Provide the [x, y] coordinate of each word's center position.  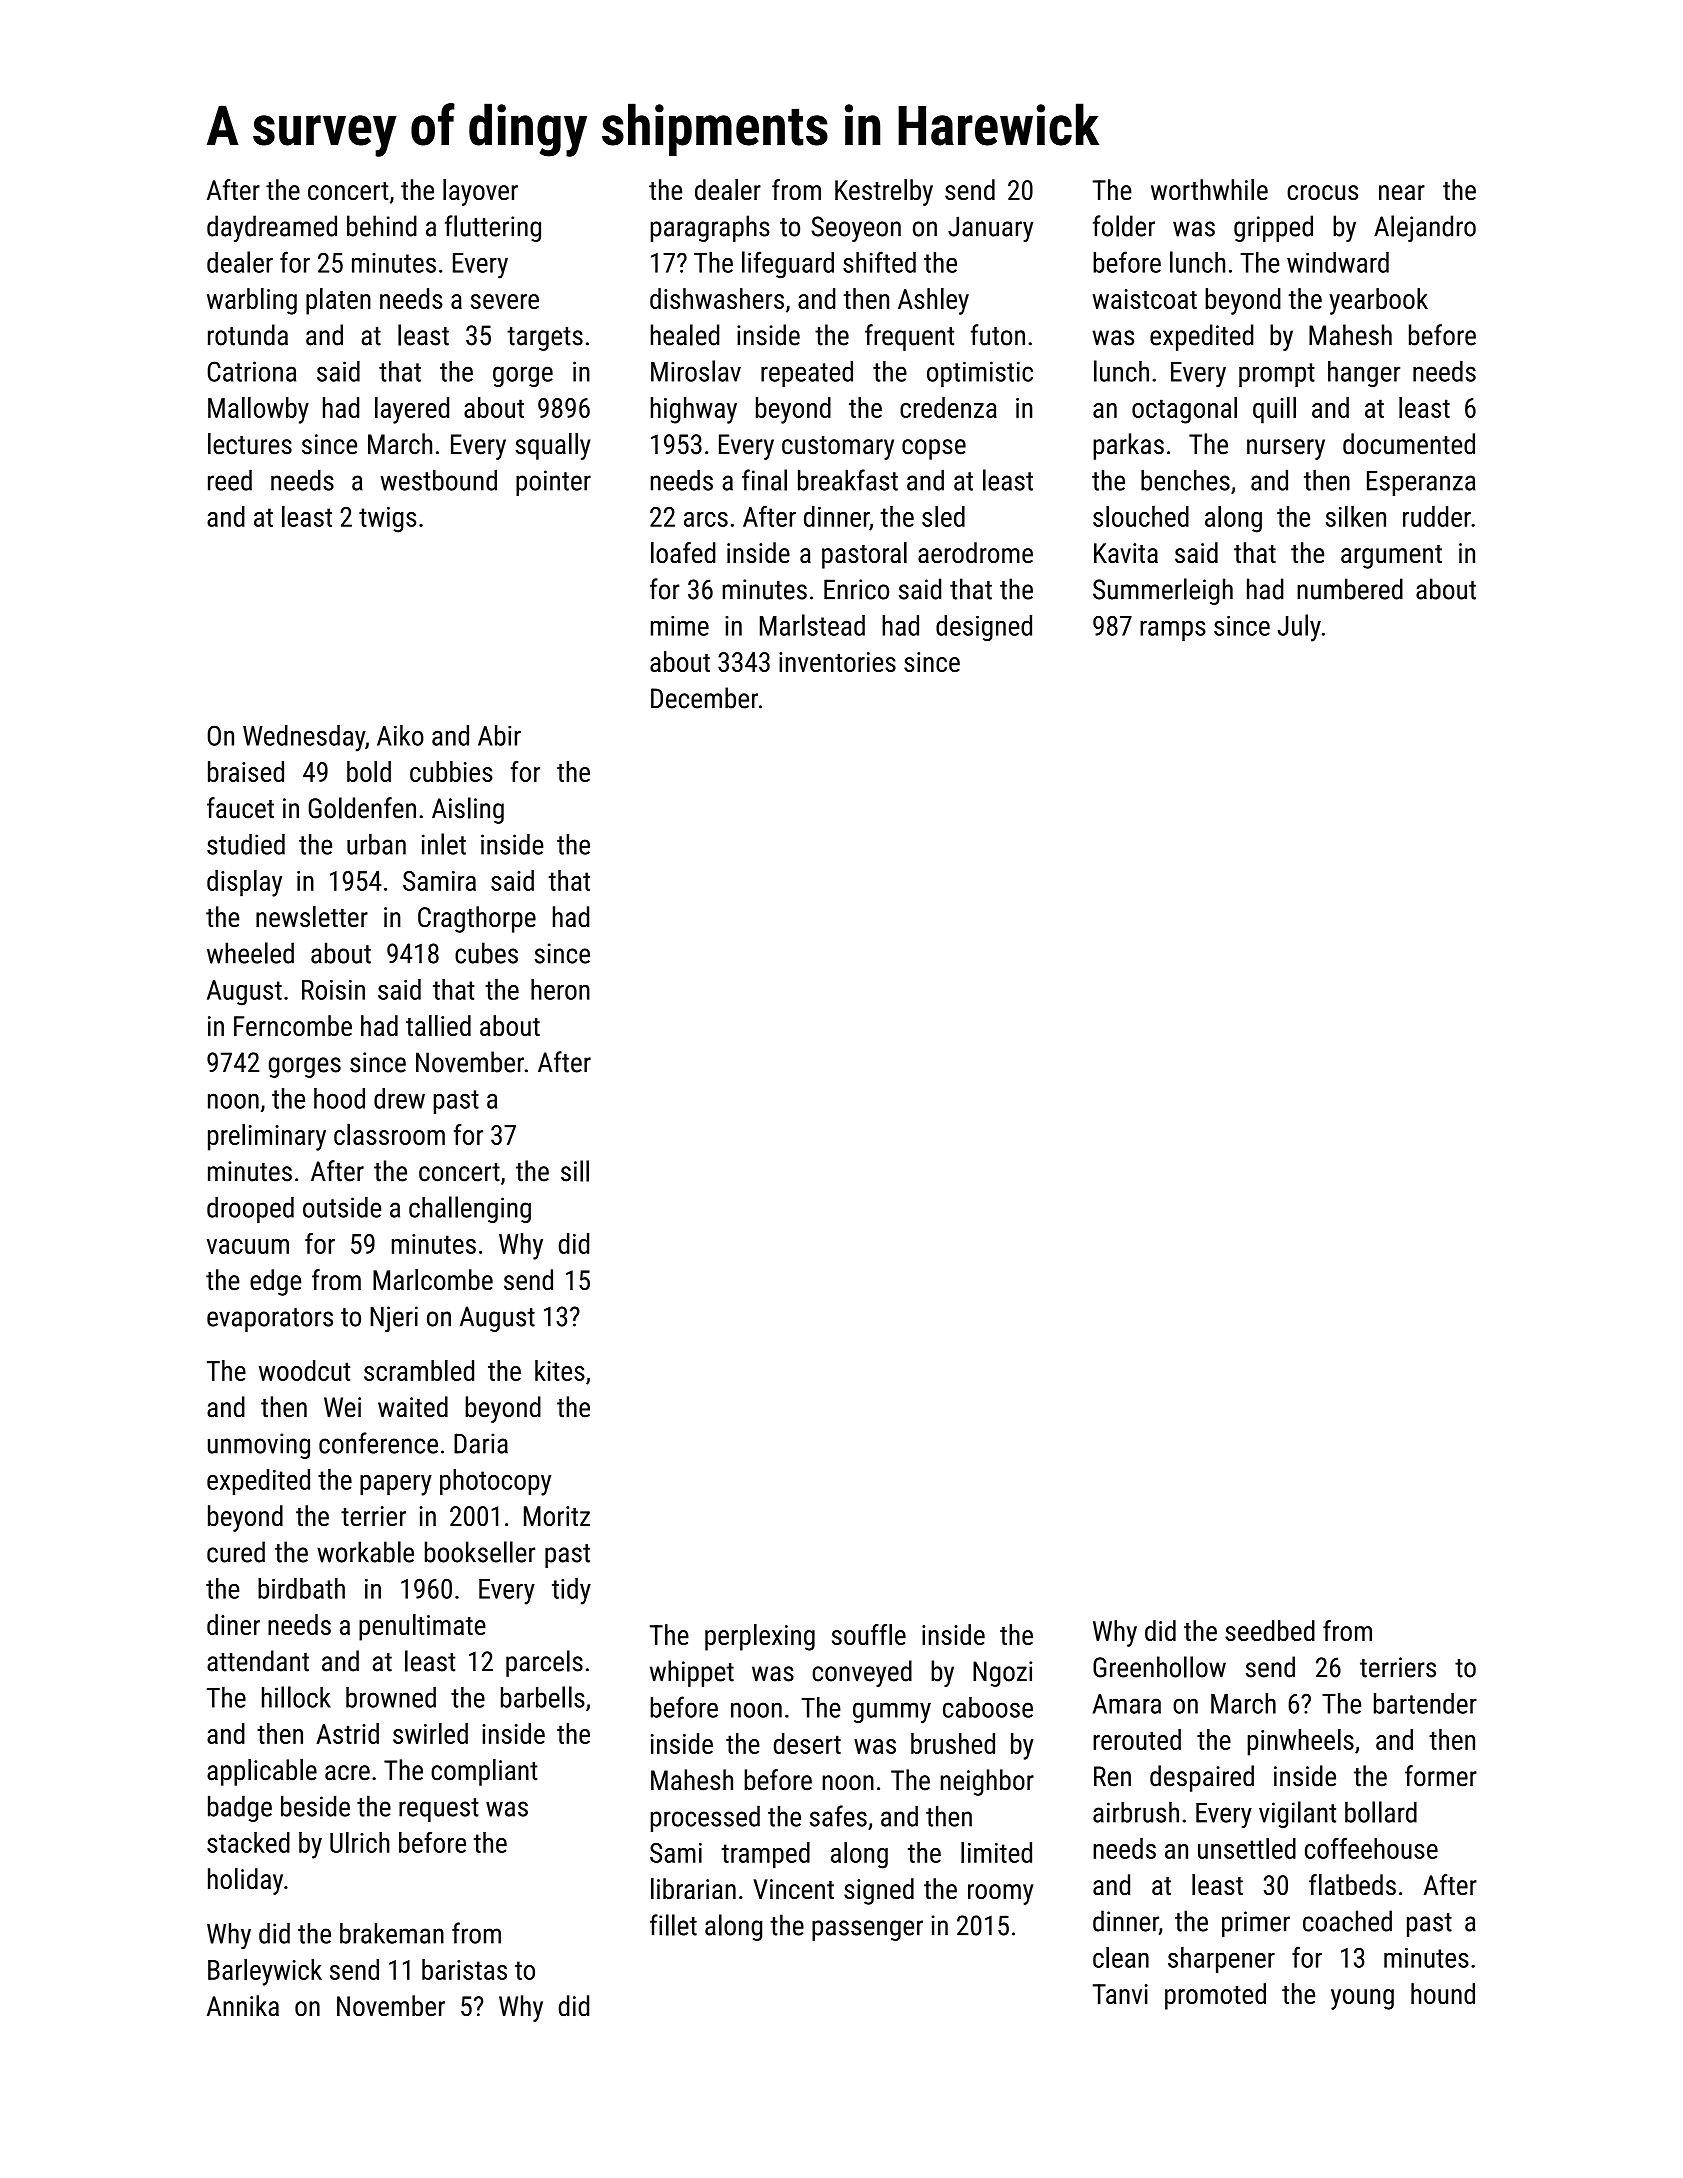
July [1299, 628]
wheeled [250, 953]
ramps [1173, 631]
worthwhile [1209, 189]
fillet [673, 1925]
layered [412, 410]
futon [998, 335]
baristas [464, 1969]
